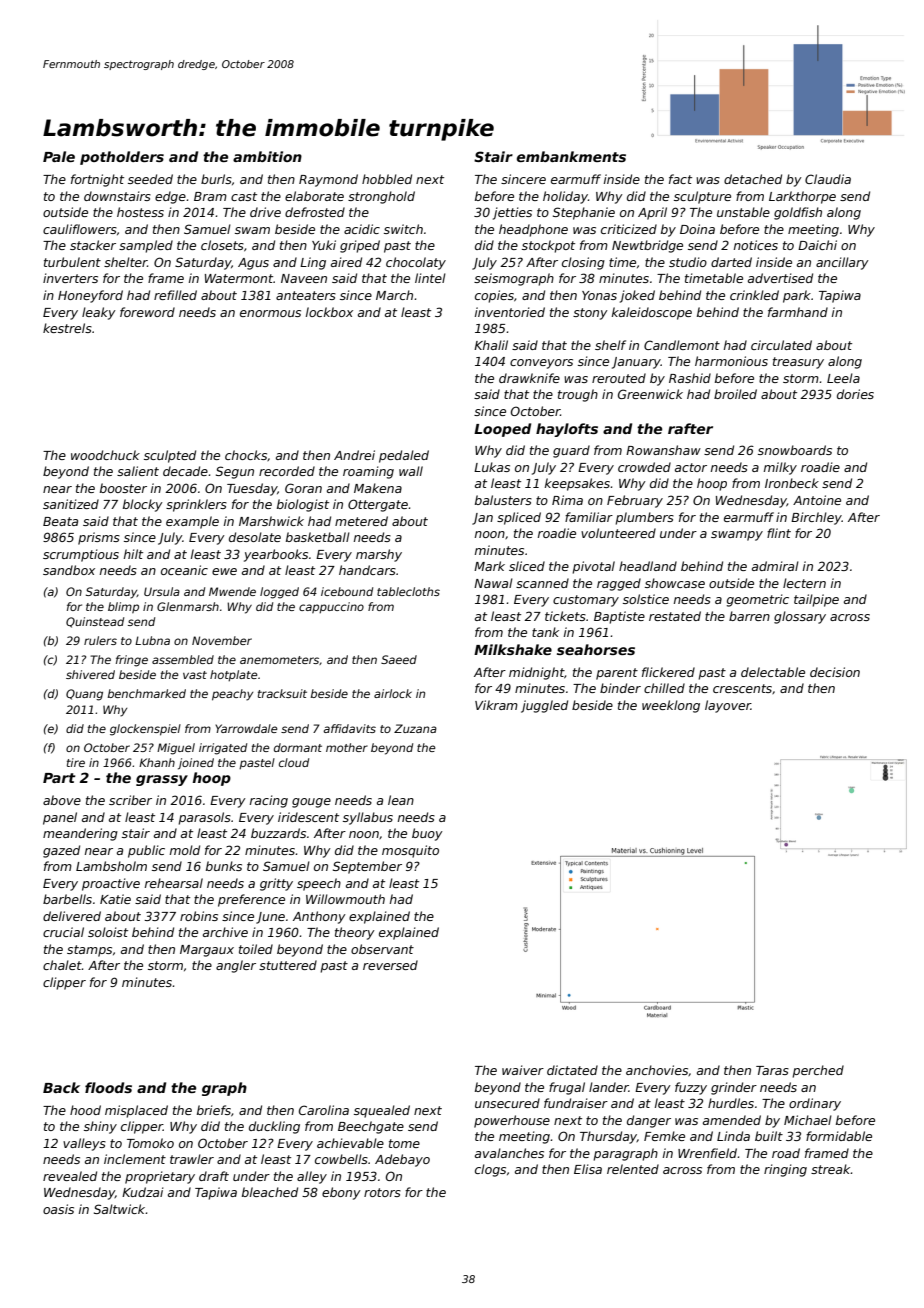 The image size is (924, 1308). What do you see at coordinates (122, 158) in the screenshot?
I see `potholders` at bounding box center [122, 158].
